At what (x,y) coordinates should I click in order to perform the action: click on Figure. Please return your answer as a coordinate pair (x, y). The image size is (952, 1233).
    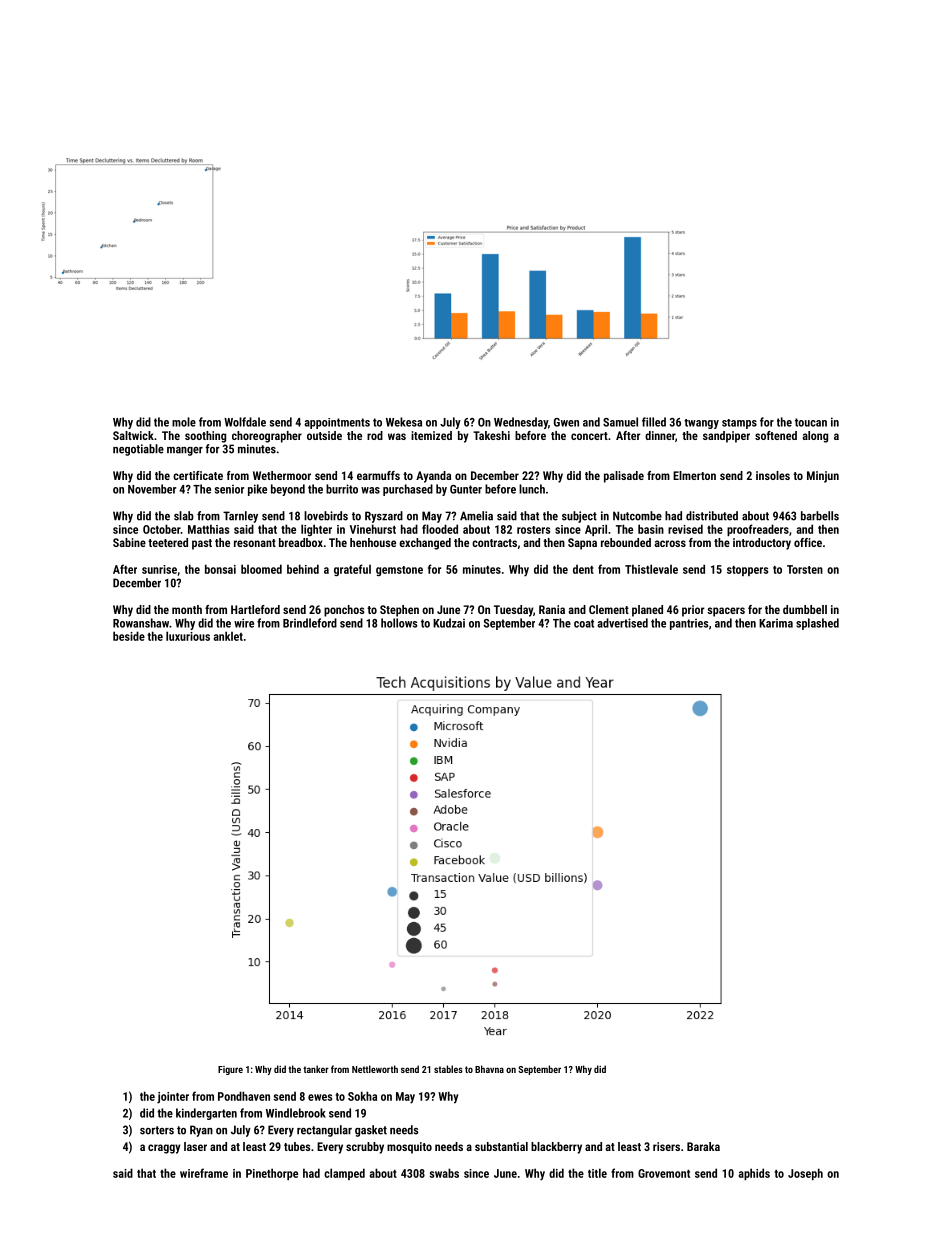
    Looking at the image, I should click on (230, 1070).
